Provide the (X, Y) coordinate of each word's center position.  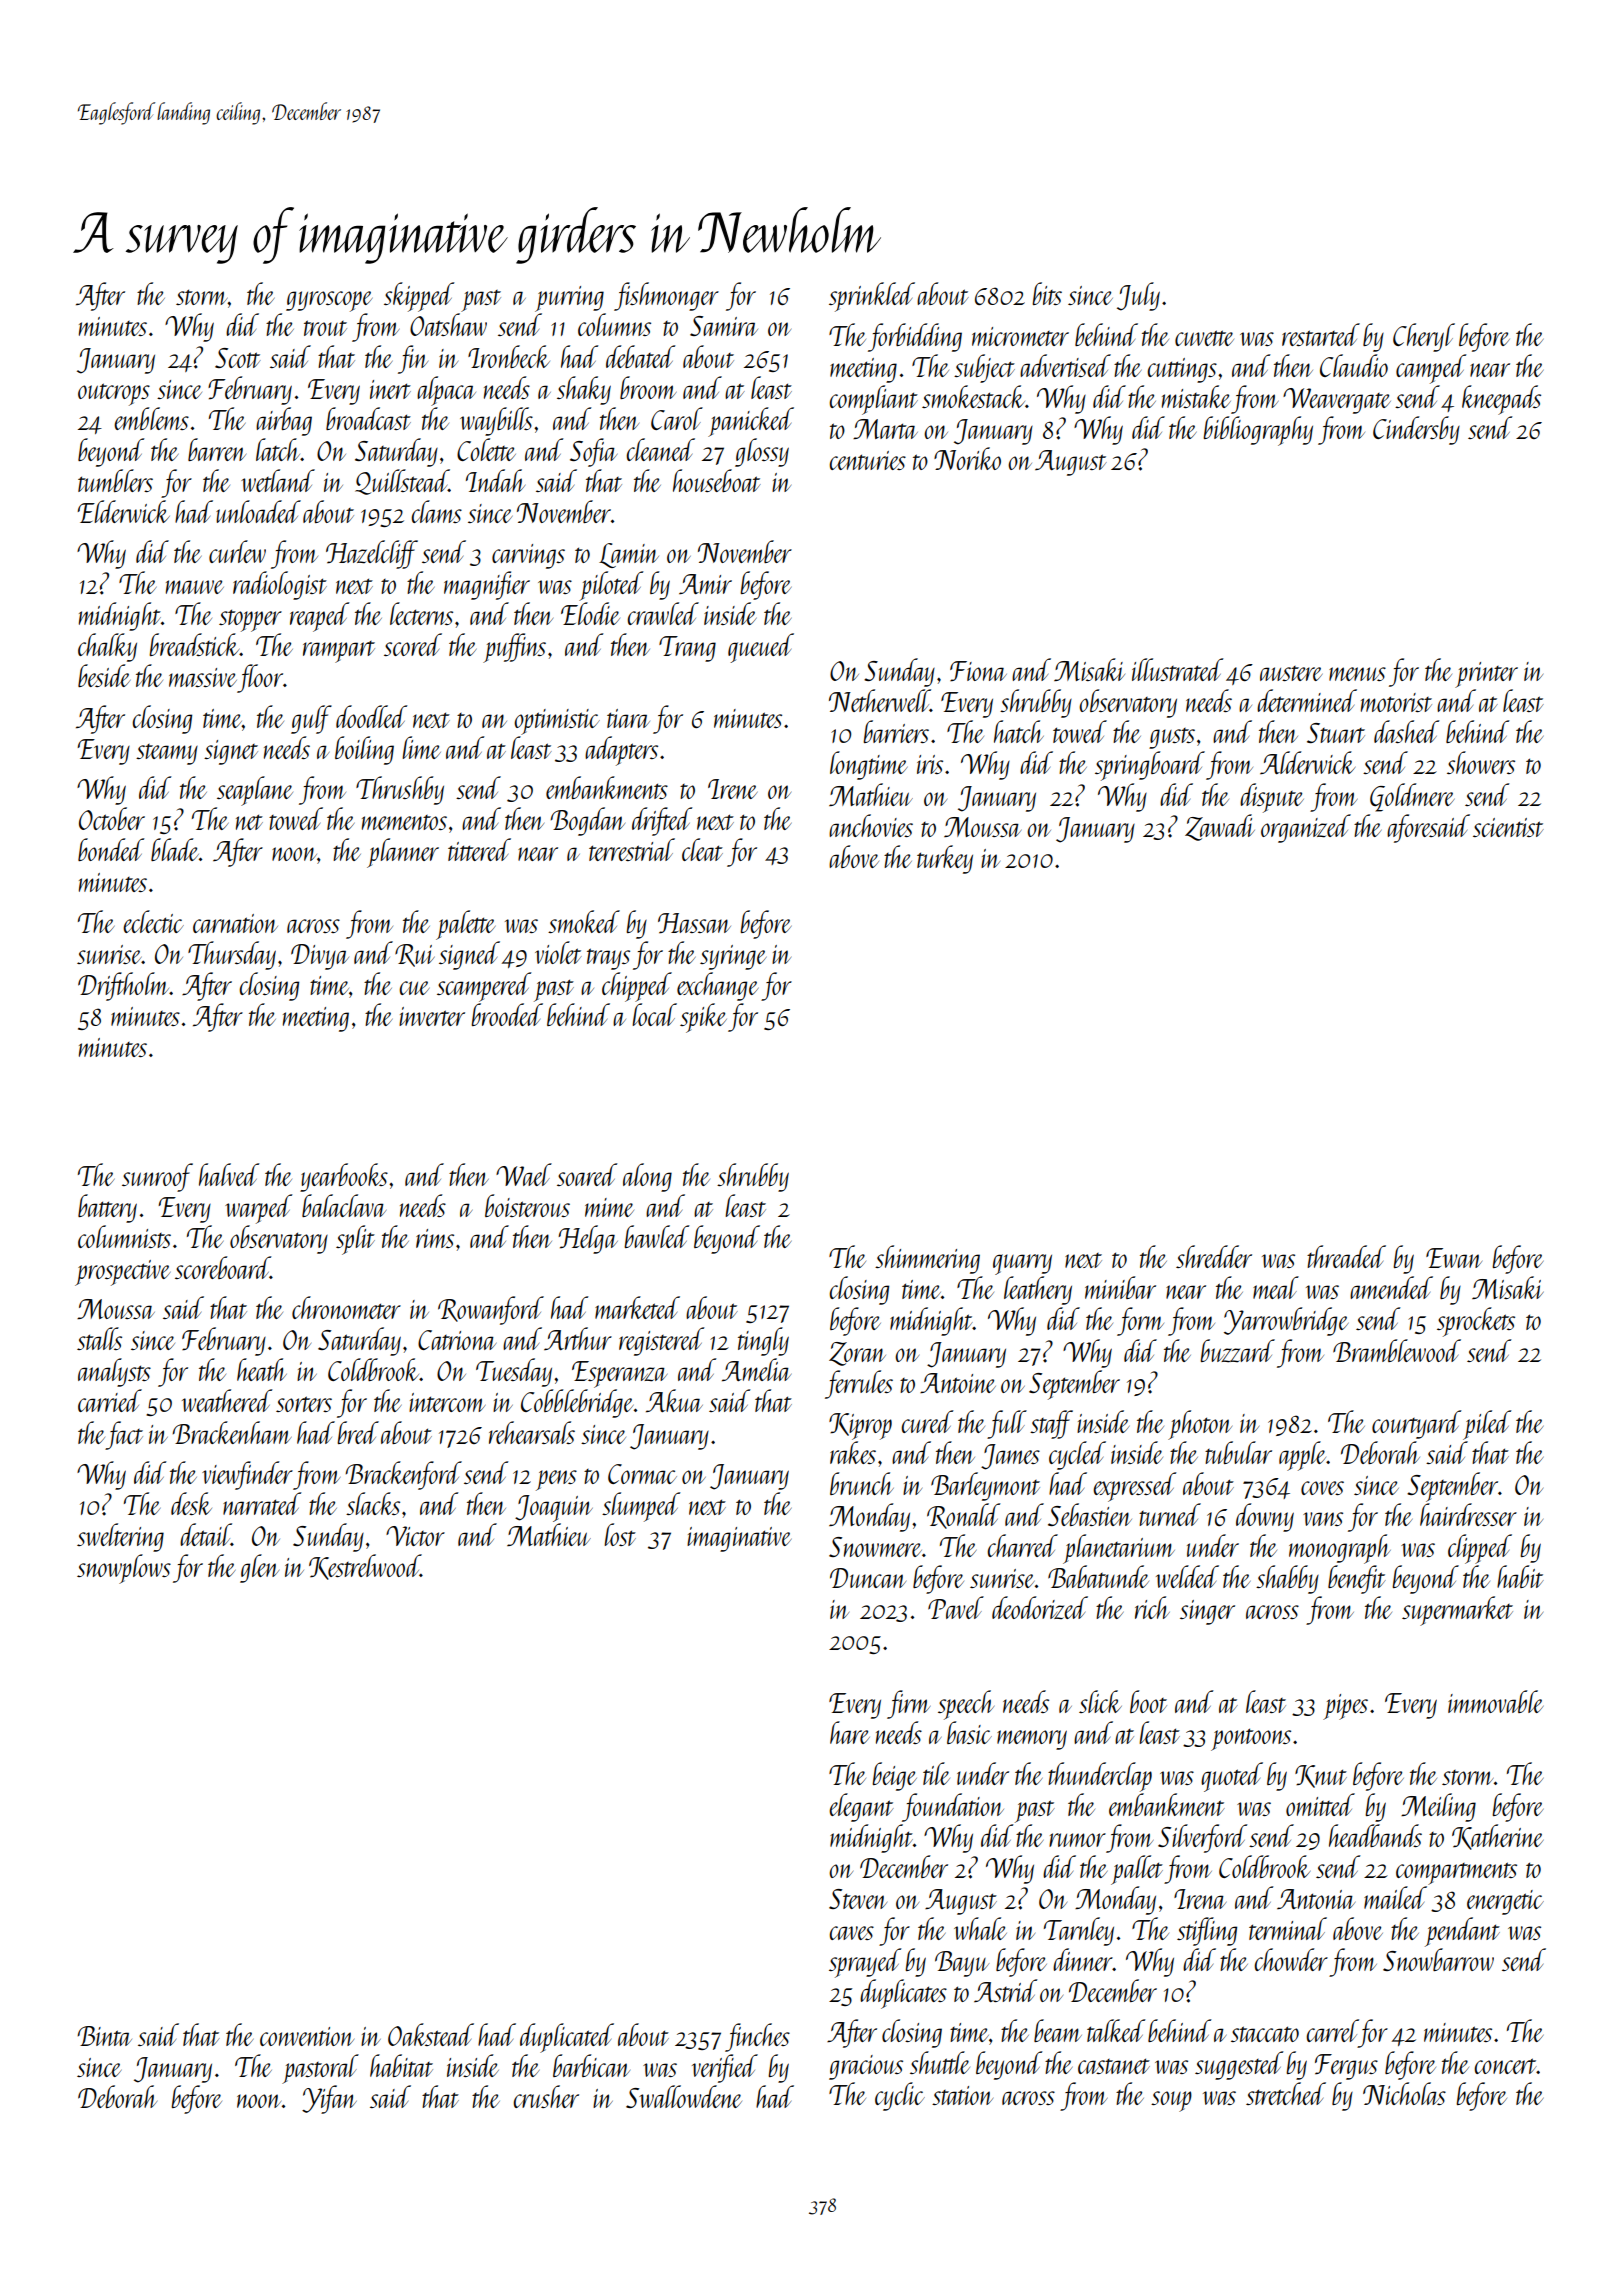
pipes (1345, 1707)
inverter (432, 1016)
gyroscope (329, 301)
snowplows (124, 1569)
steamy (167, 754)
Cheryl (1424, 337)
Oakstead (431, 2034)
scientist (1508, 827)
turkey (945, 859)
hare (850, 1732)
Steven (858, 1899)
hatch (1019, 731)
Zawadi (1220, 827)
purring (569, 299)
